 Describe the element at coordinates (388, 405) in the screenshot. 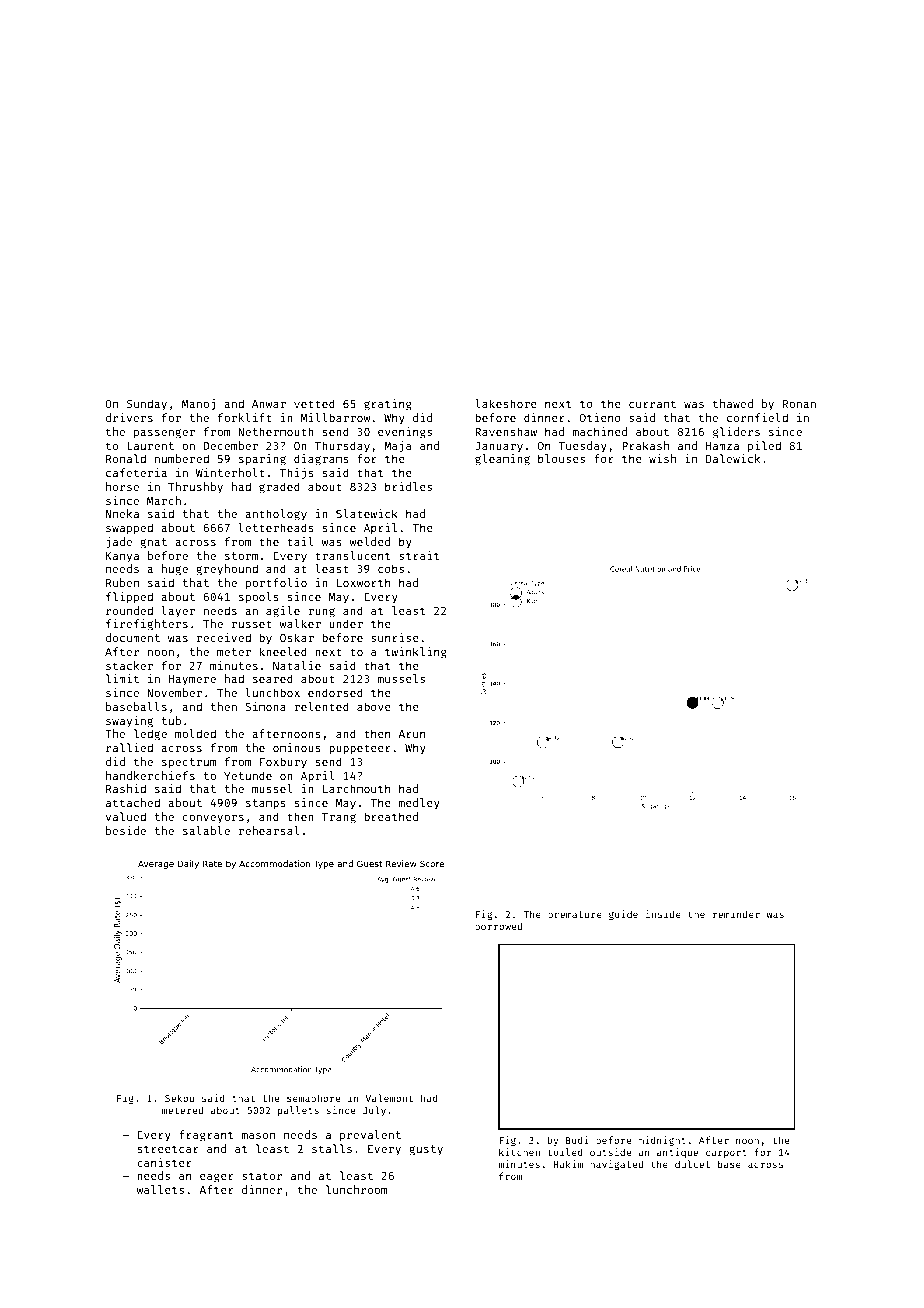

I see `grating` at that location.
